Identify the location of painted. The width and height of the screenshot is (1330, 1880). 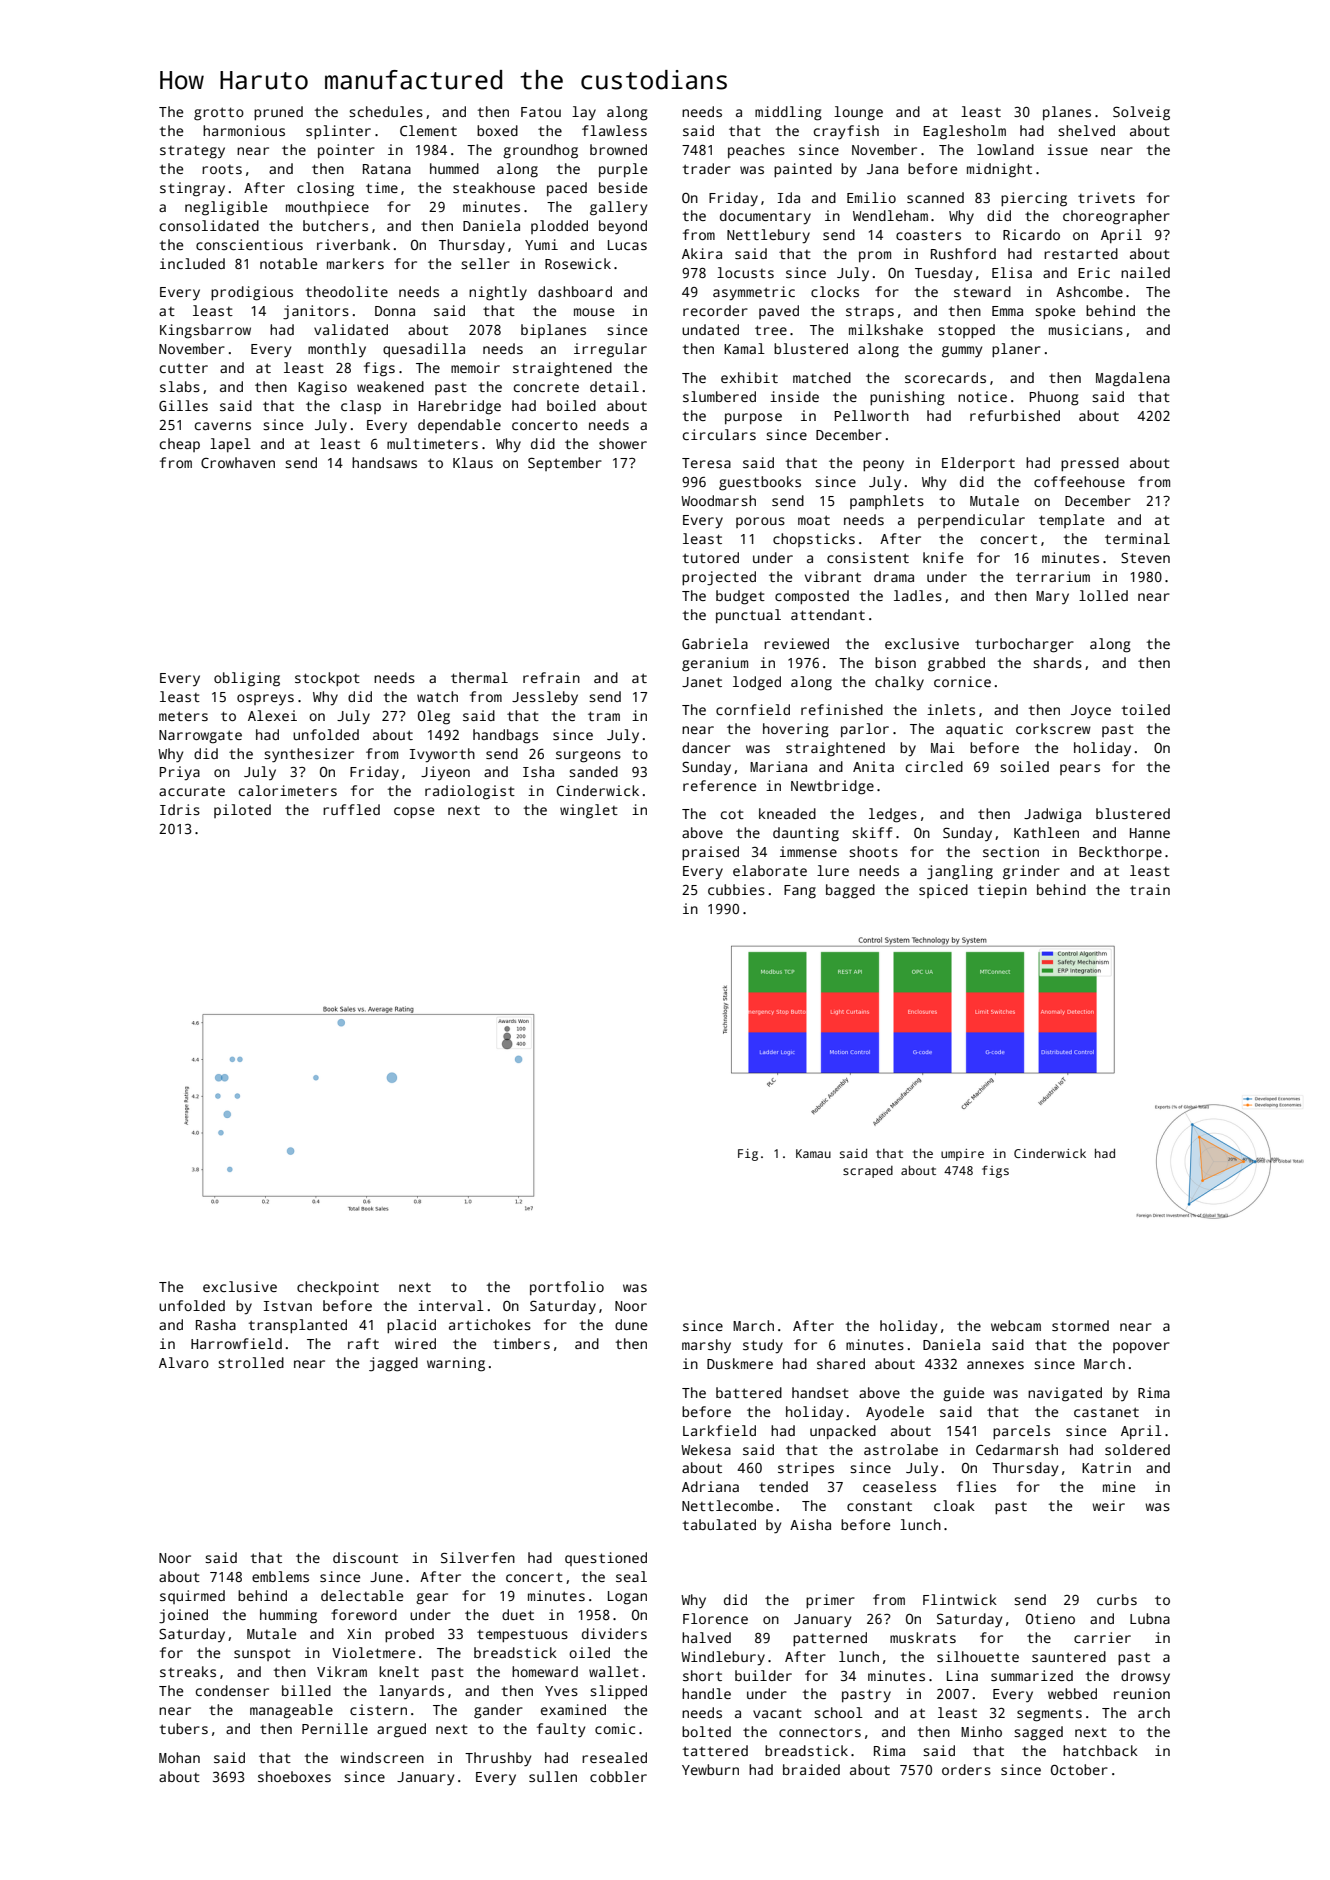
(803, 170).
